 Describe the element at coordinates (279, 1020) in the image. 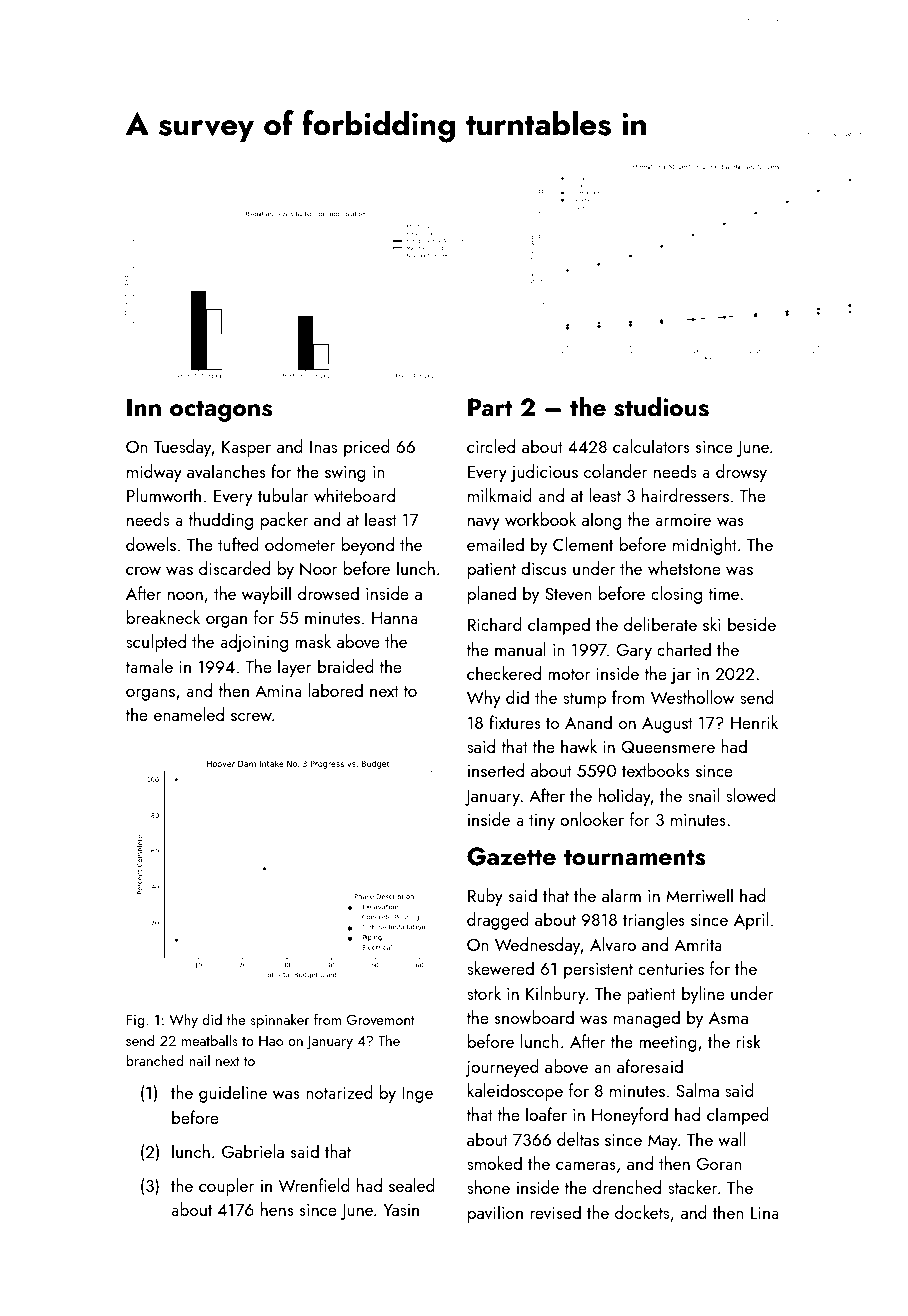

I see `spinnaker` at that location.
